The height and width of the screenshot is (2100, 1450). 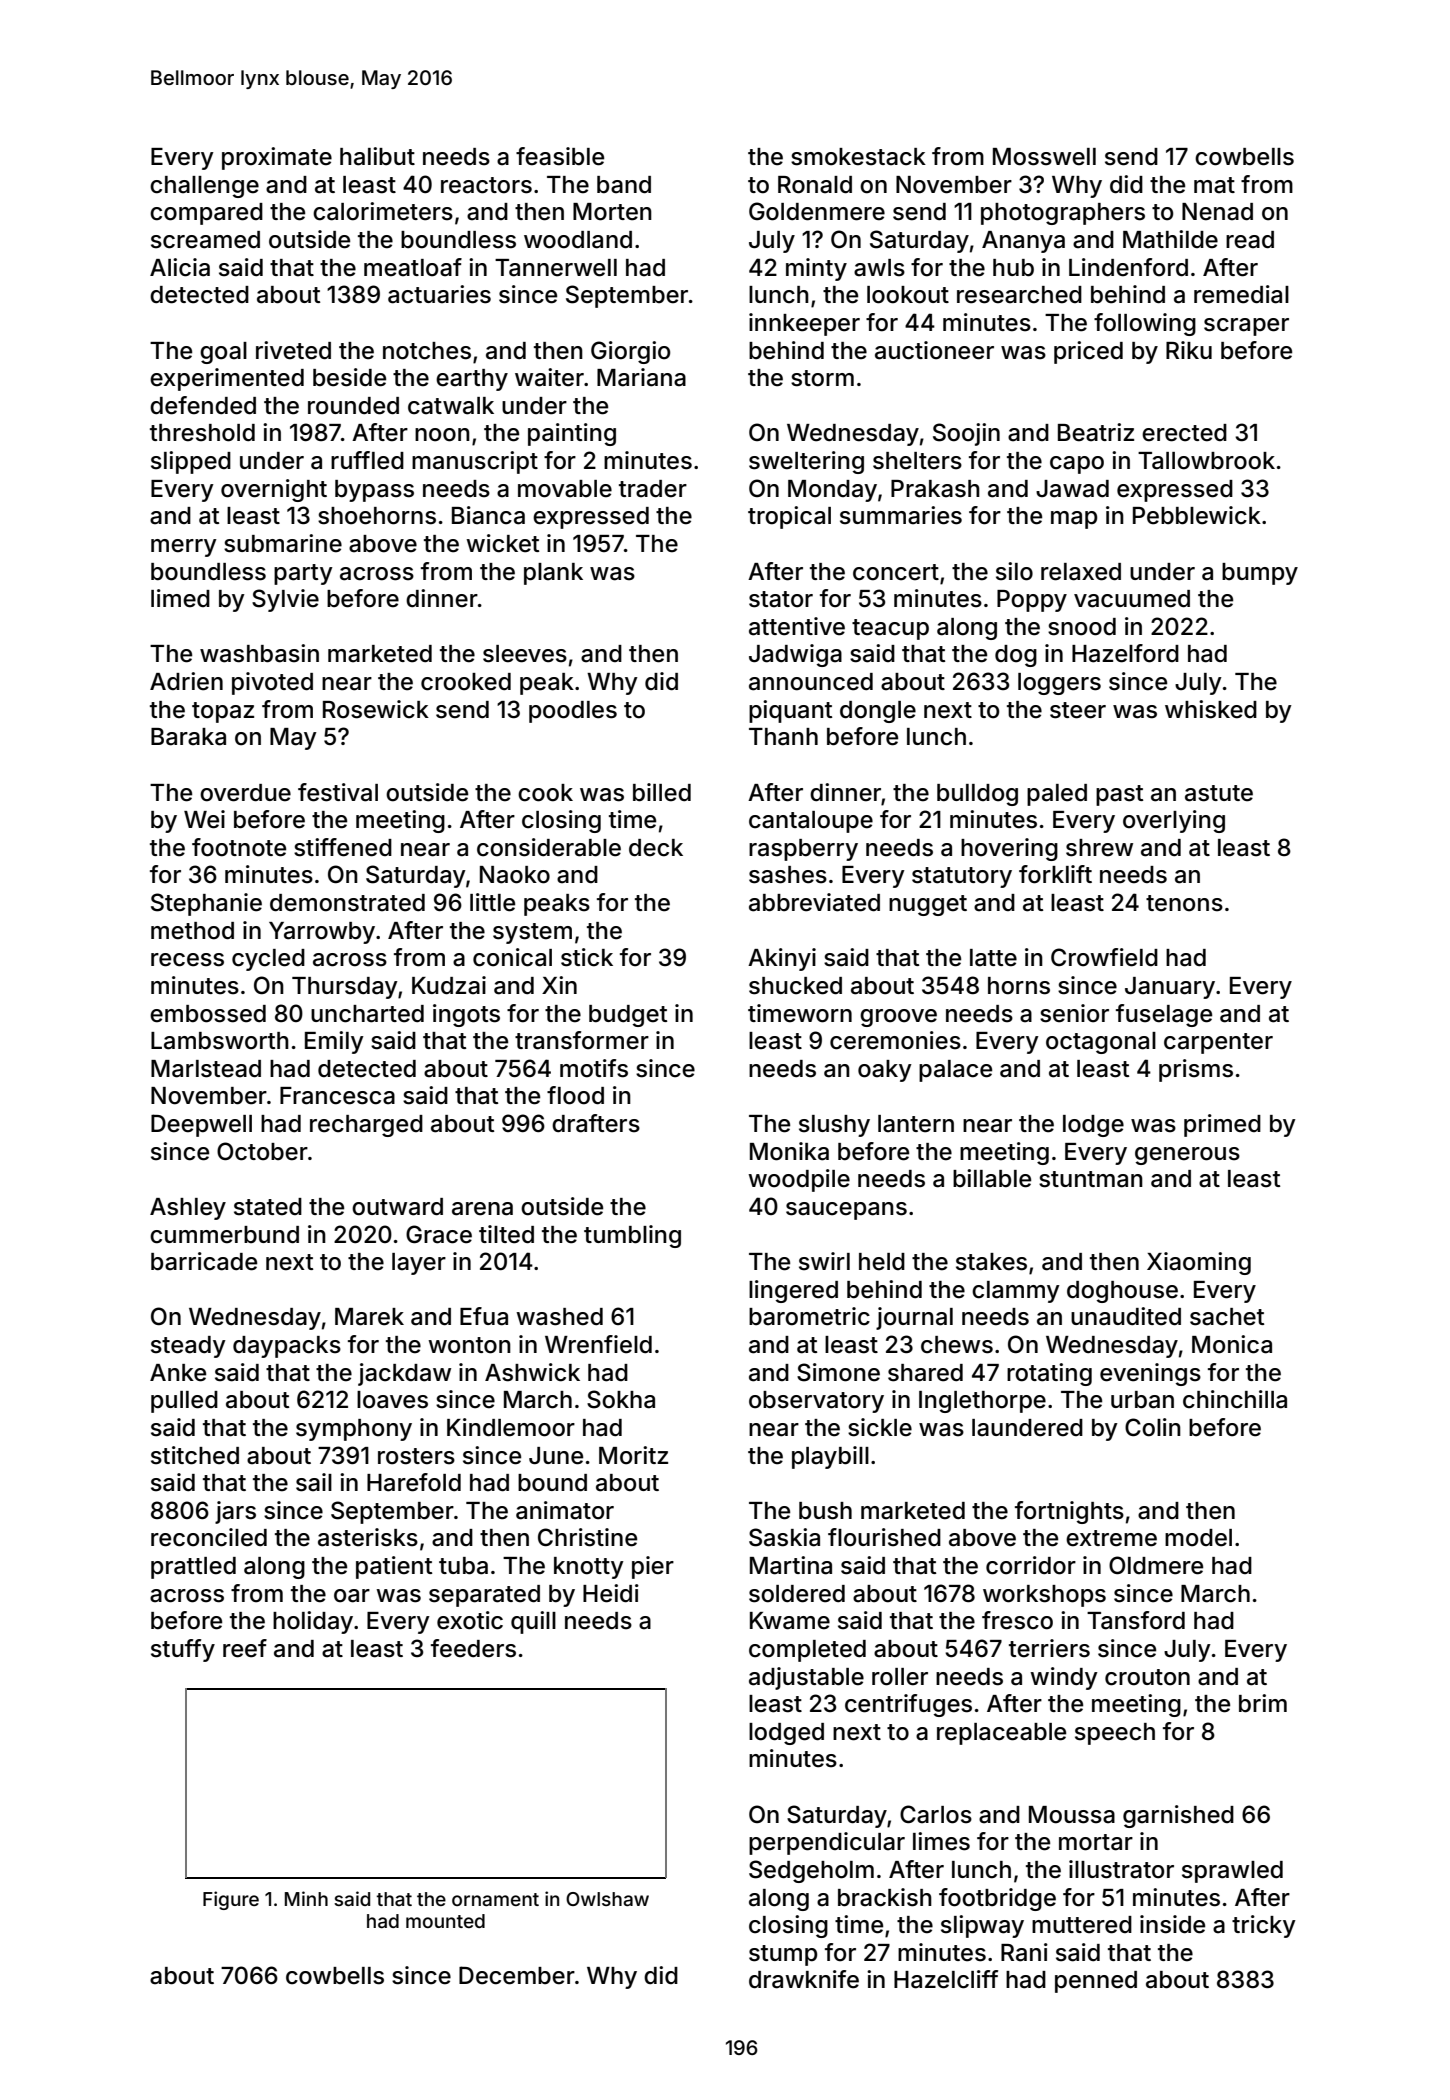 I want to click on bush, so click(x=825, y=1511).
